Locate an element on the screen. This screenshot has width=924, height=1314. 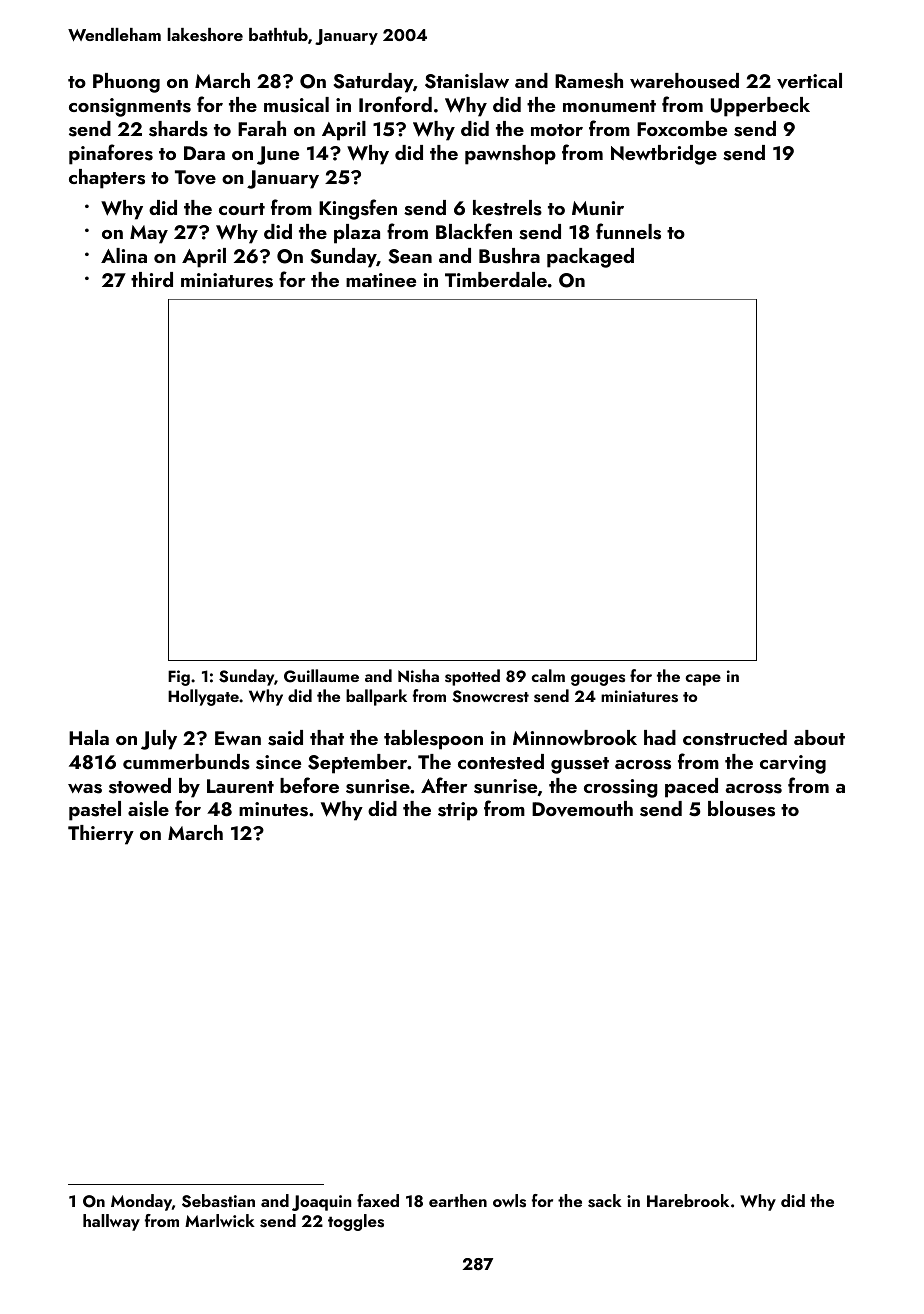
vertical is located at coordinates (809, 81).
